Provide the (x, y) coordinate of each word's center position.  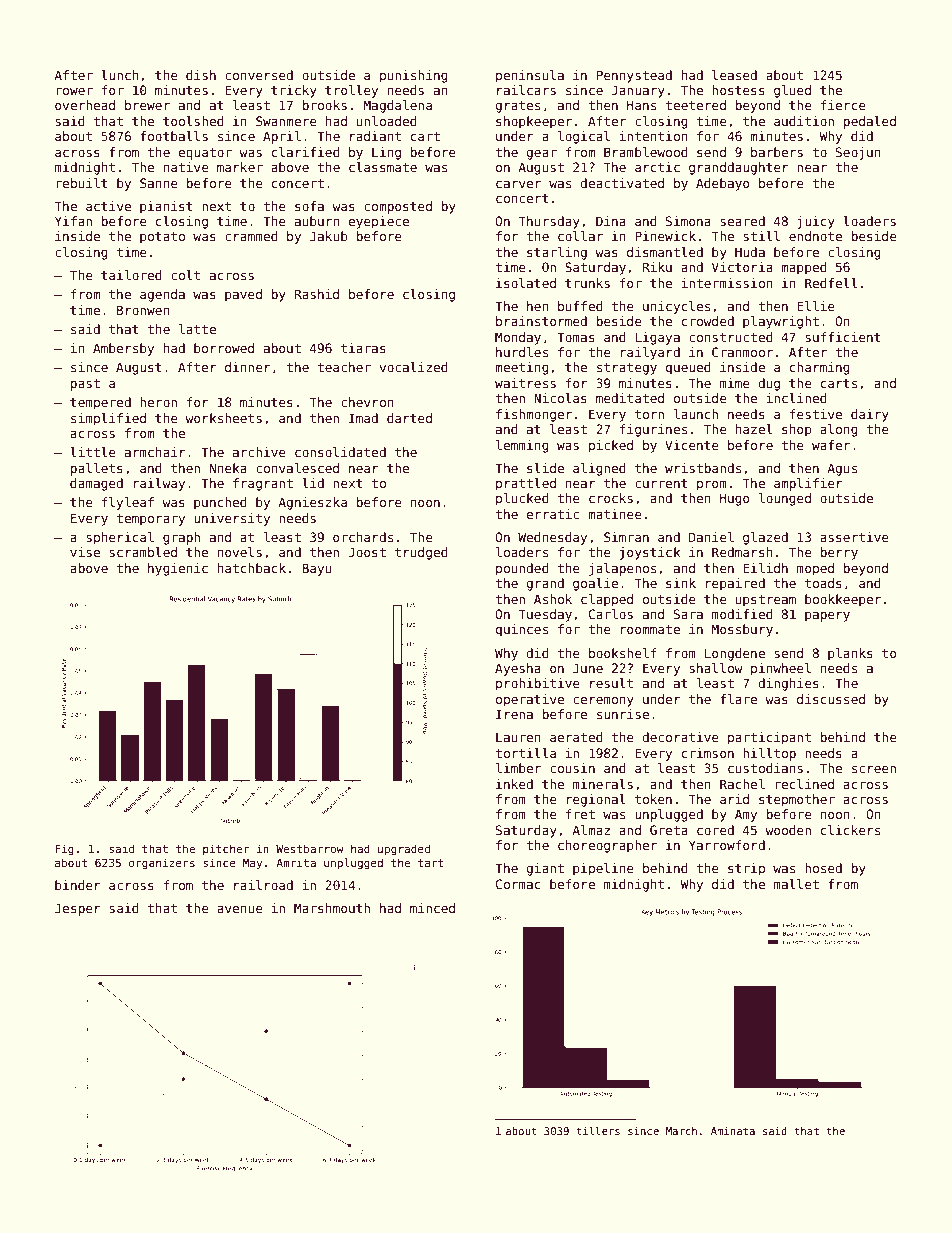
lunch (120, 75)
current (661, 483)
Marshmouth (332, 908)
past (85, 385)
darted (409, 418)
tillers (598, 1131)
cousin (572, 768)
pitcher (226, 849)
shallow (716, 668)
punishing (414, 76)
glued (792, 91)
